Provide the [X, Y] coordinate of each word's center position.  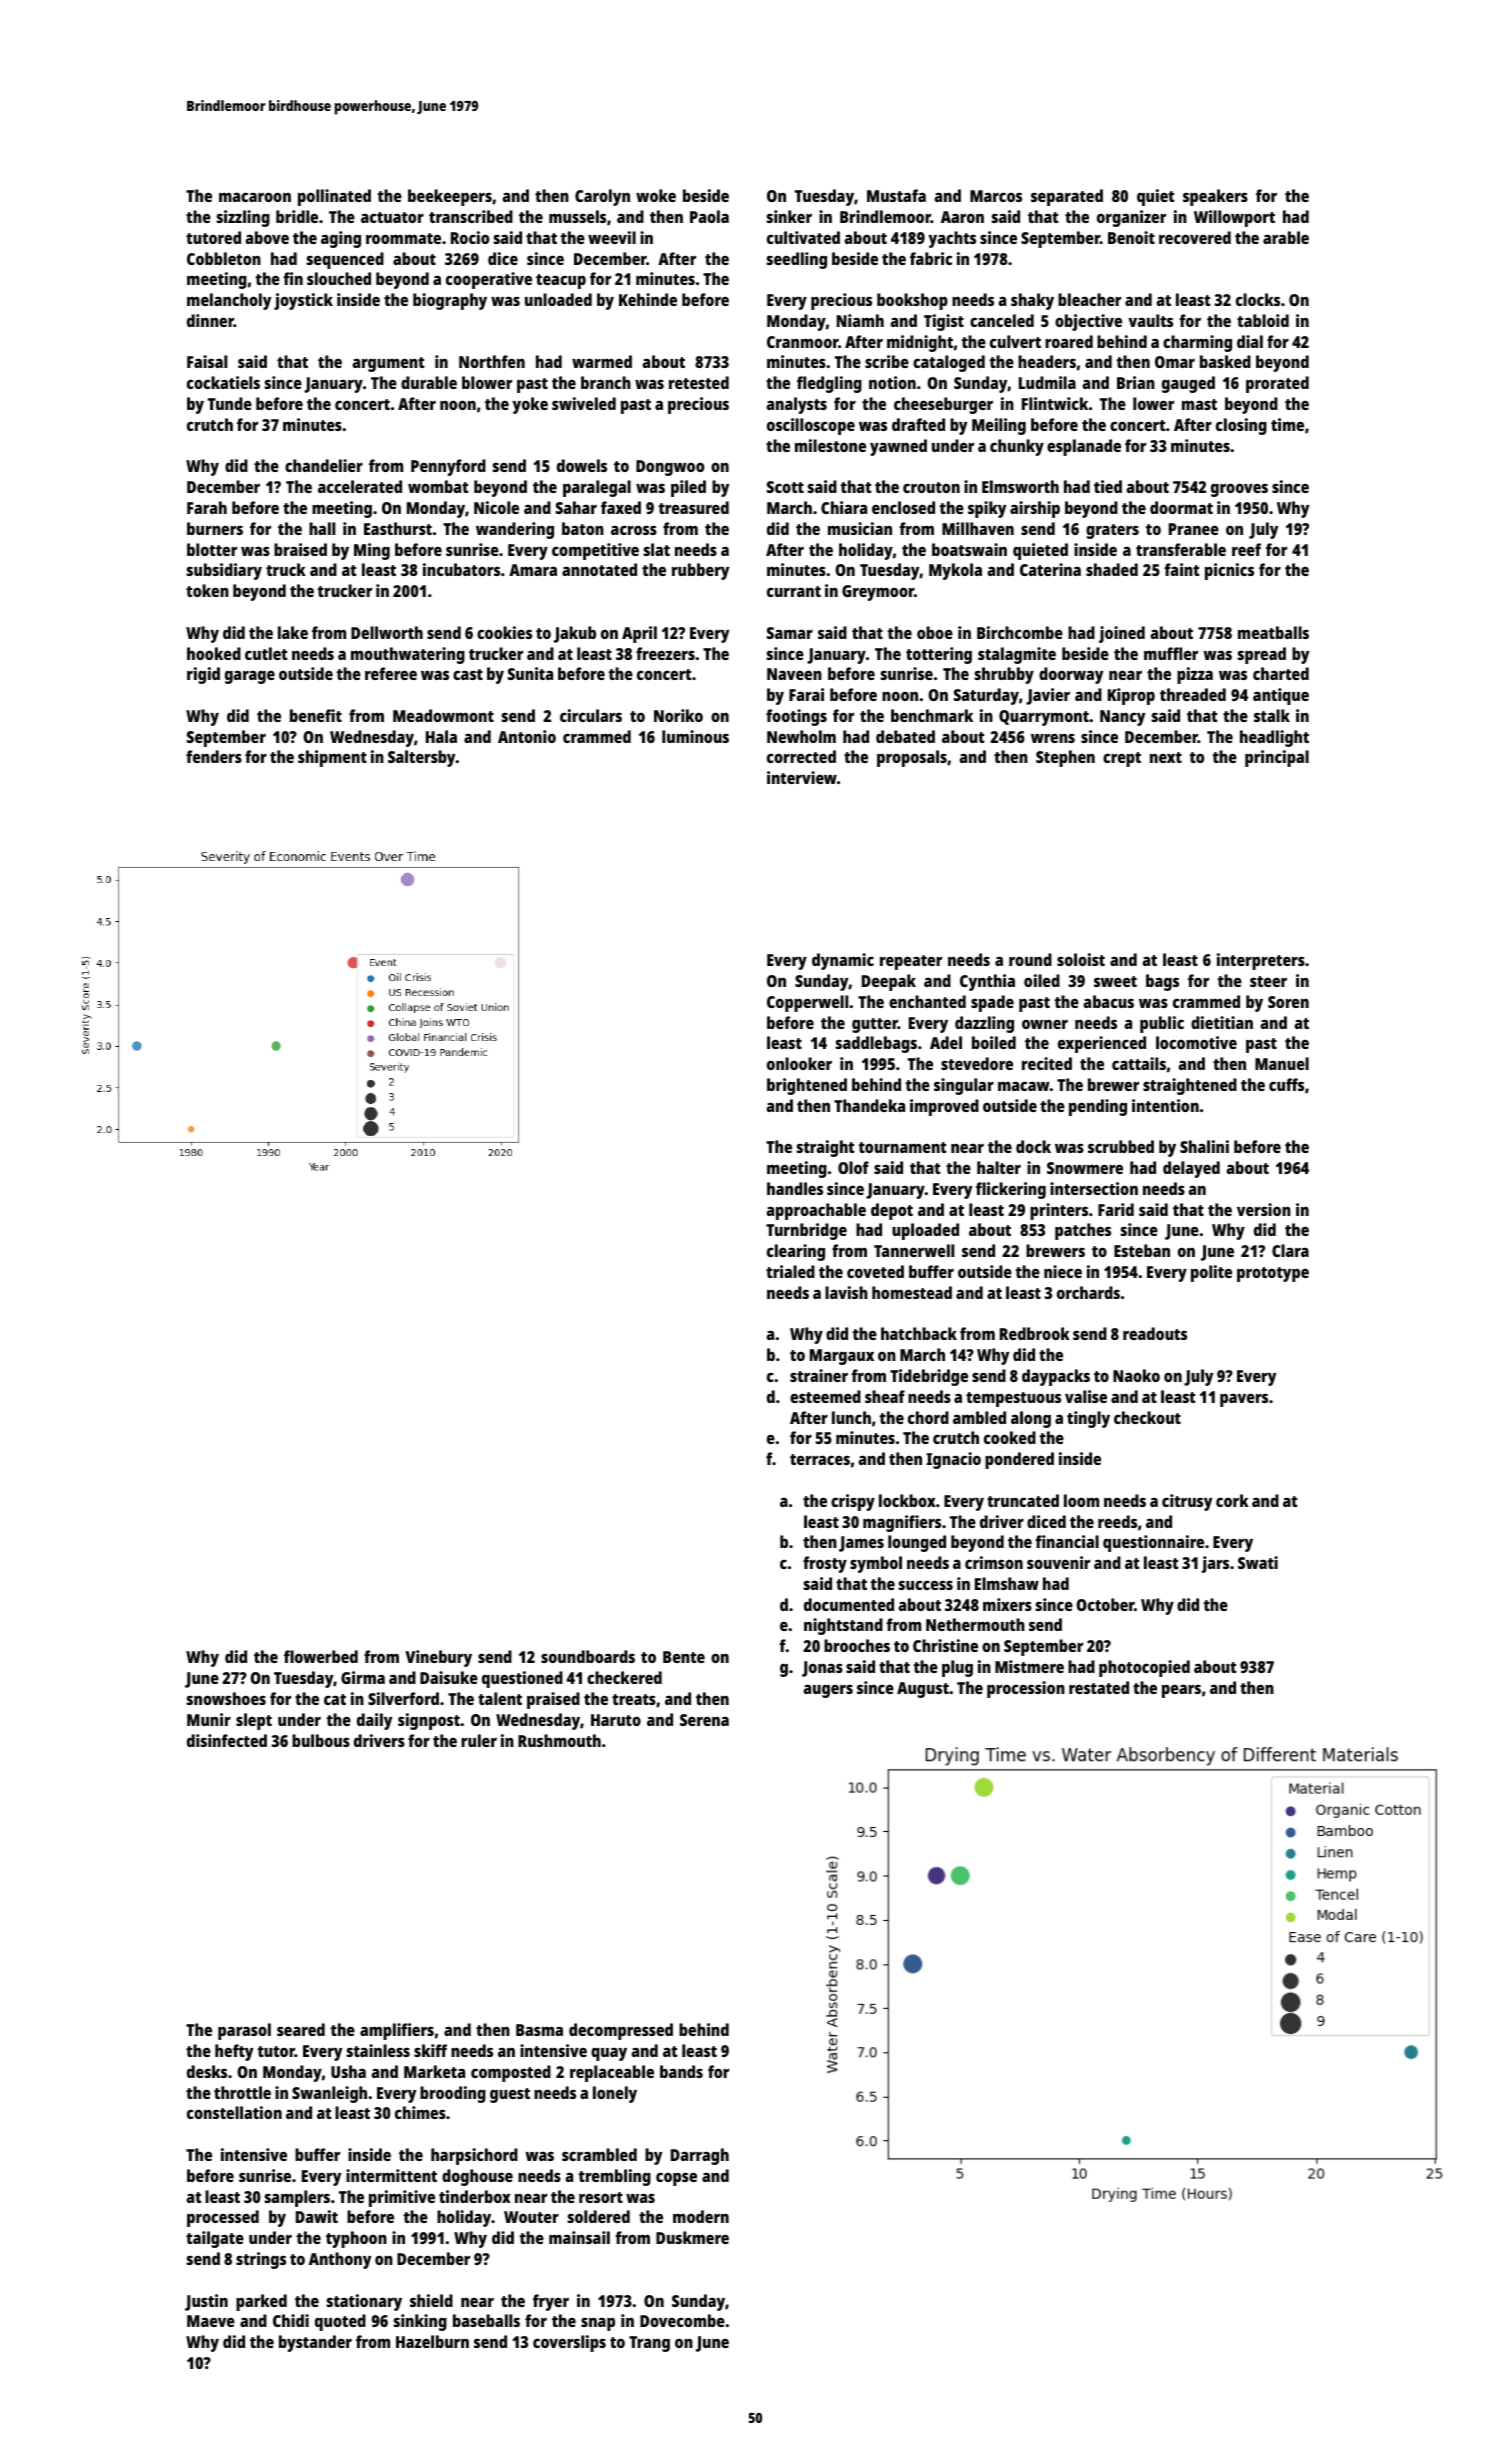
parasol [244, 2031]
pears [1181, 1691]
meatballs [1273, 632]
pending [1098, 1107]
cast [468, 674]
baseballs [486, 2320]
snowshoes [226, 1698]
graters [1112, 531]
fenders [214, 756]
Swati [1258, 1562]
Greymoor [878, 593]
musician [860, 528]
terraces [820, 1459]
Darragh [700, 2156]
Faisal [207, 361]
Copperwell [807, 1003]
